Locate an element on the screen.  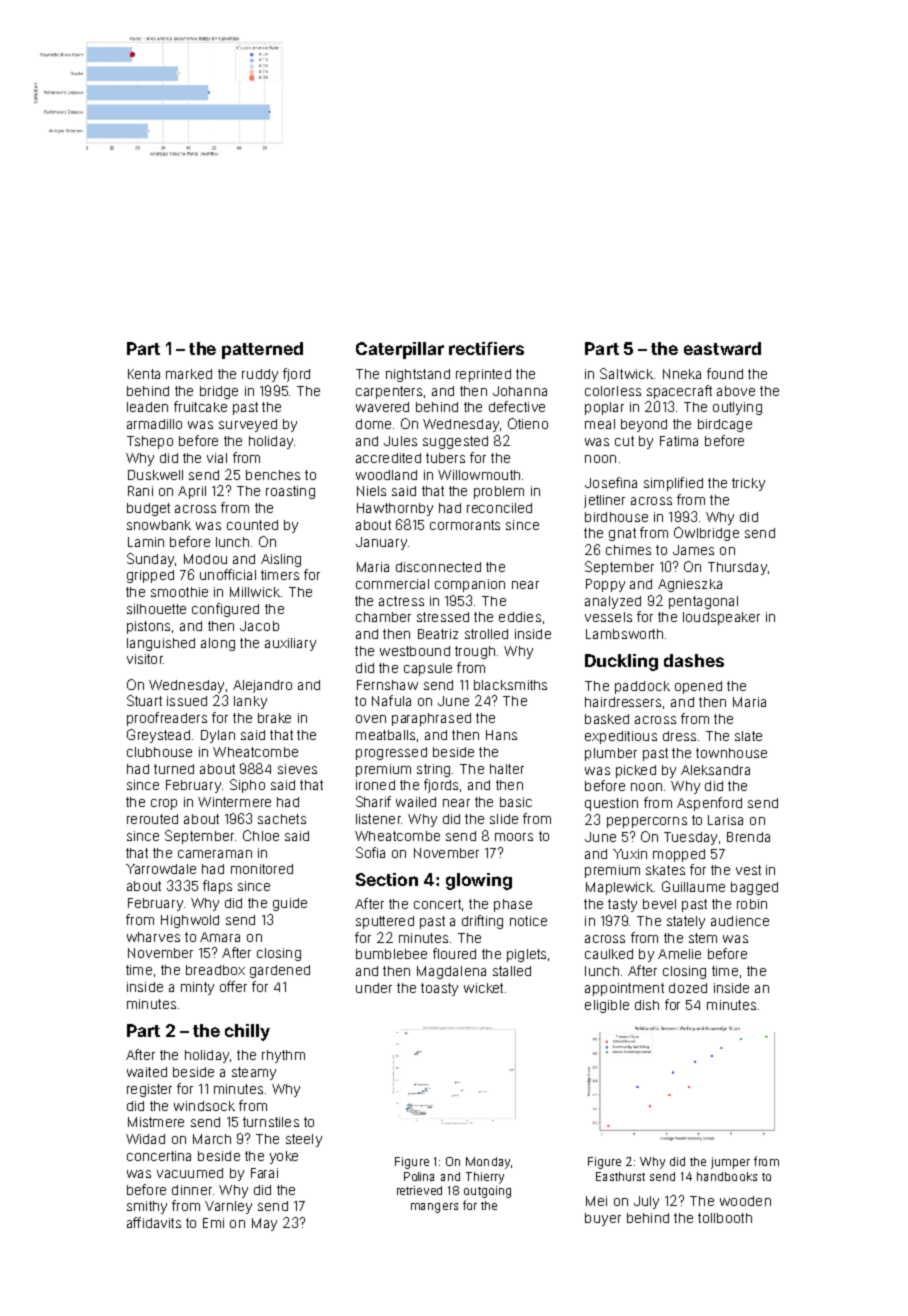
wavered is located at coordinates (382, 407).
